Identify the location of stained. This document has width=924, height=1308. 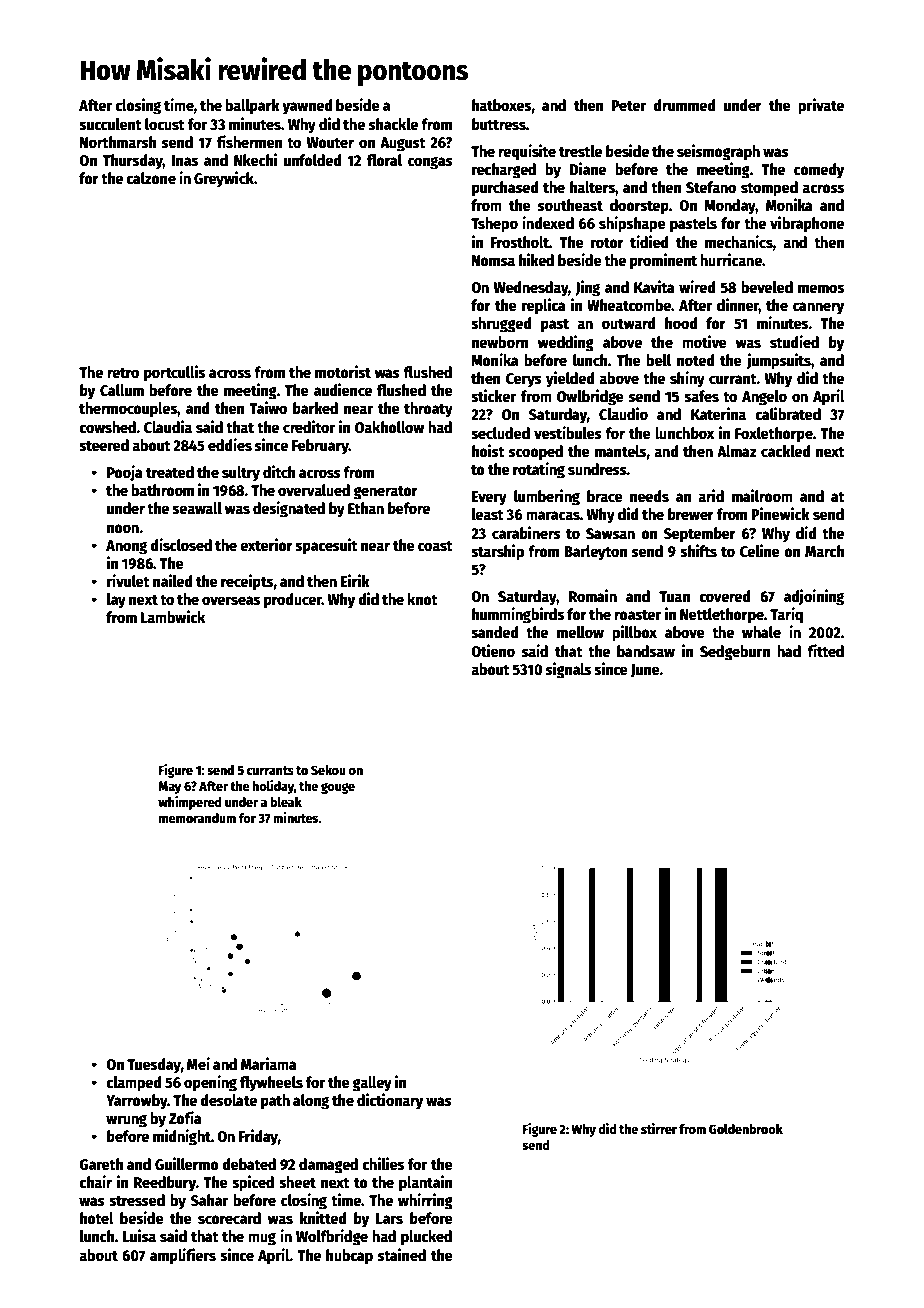
(402, 1254).
